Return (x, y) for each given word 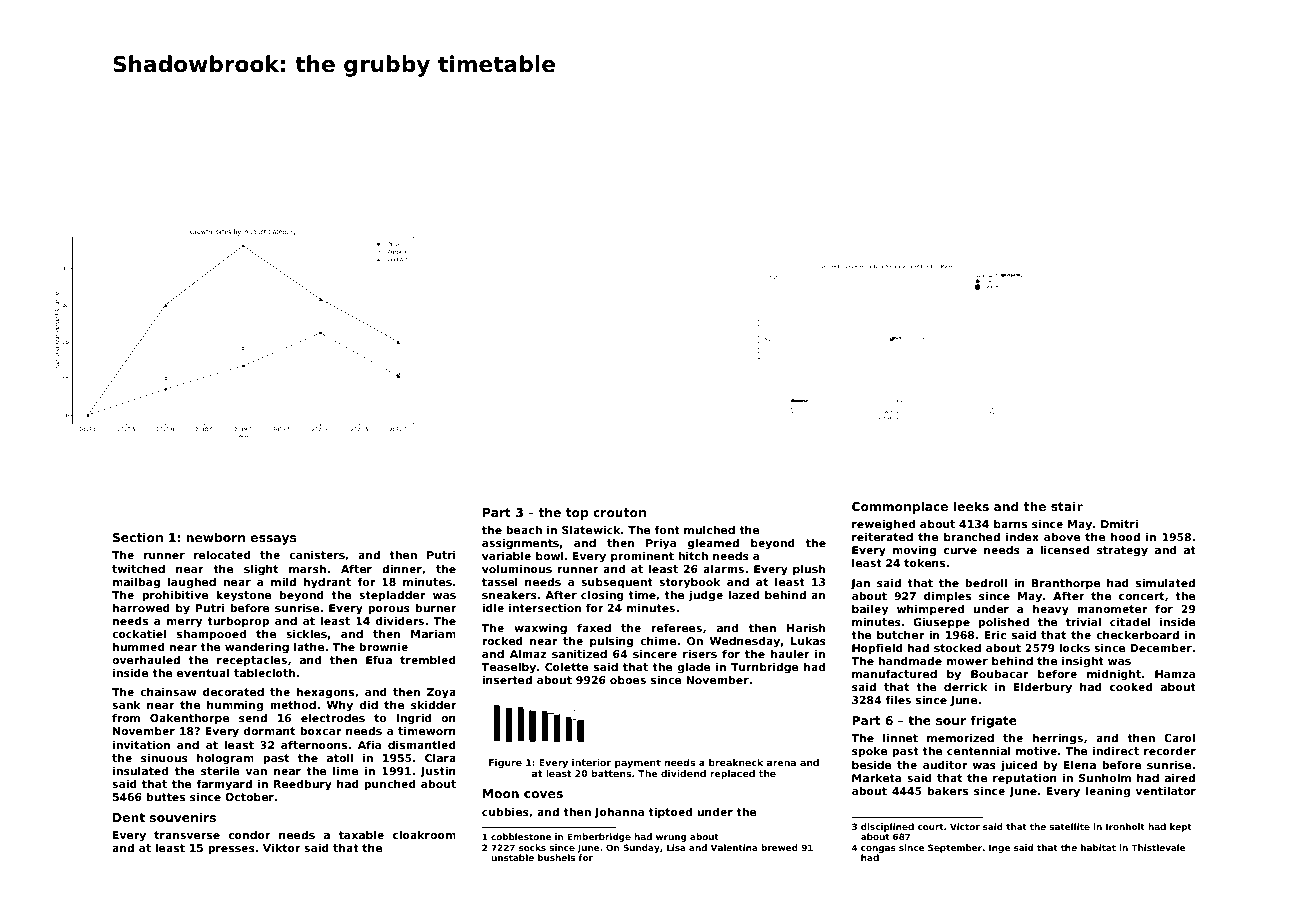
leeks (971, 506)
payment (638, 763)
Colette (567, 666)
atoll (340, 757)
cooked (1131, 686)
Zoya (441, 693)
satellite (1069, 826)
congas (878, 849)
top (577, 514)
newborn (216, 537)
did (369, 704)
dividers (400, 620)
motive (1036, 750)
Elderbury (1042, 688)
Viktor (282, 847)
